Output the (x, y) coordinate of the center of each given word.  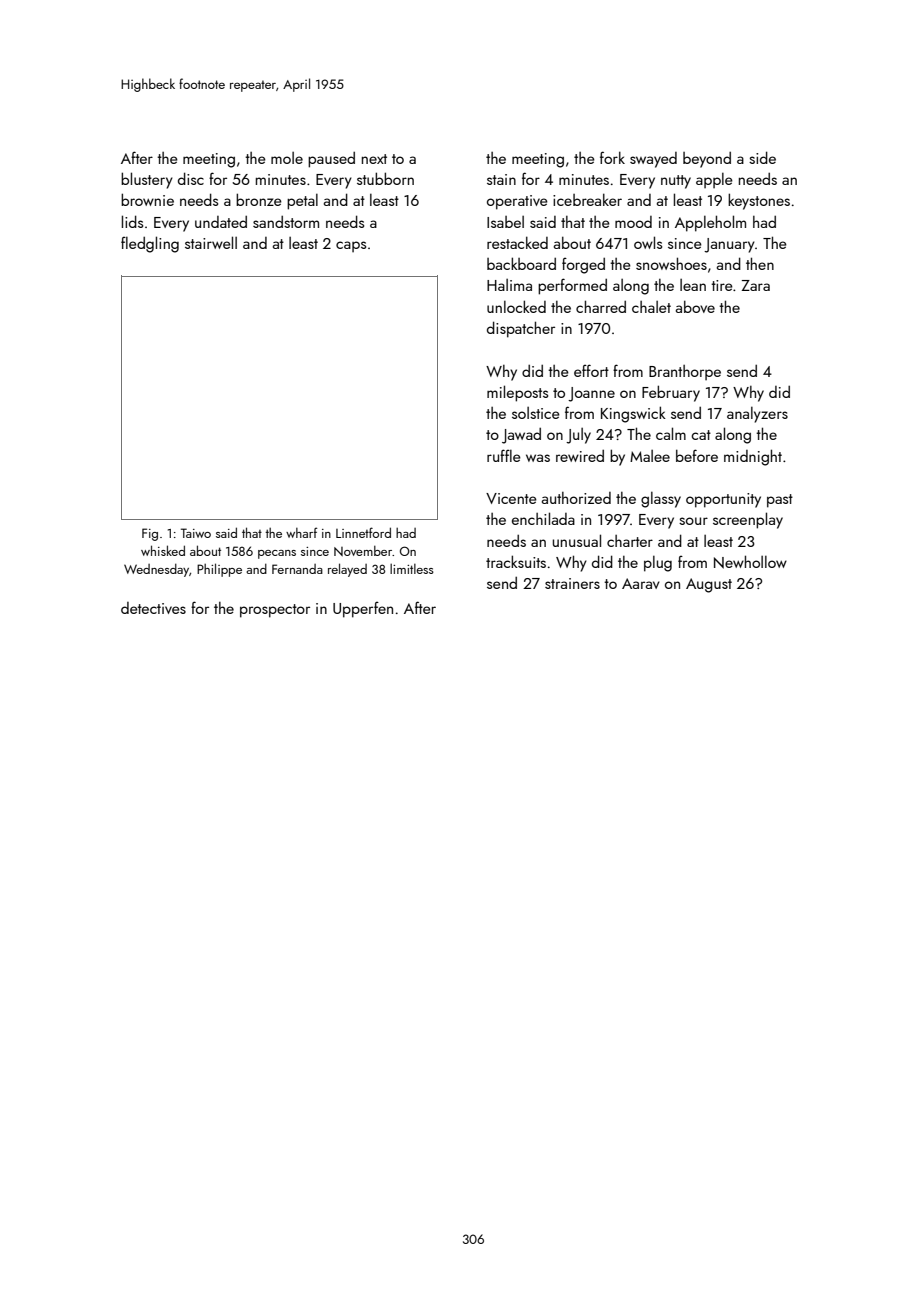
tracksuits (516, 561)
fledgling (150, 244)
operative (517, 202)
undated (221, 221)
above (695, 306)
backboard (521, 263)
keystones (759, 201)
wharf (301, 532)
